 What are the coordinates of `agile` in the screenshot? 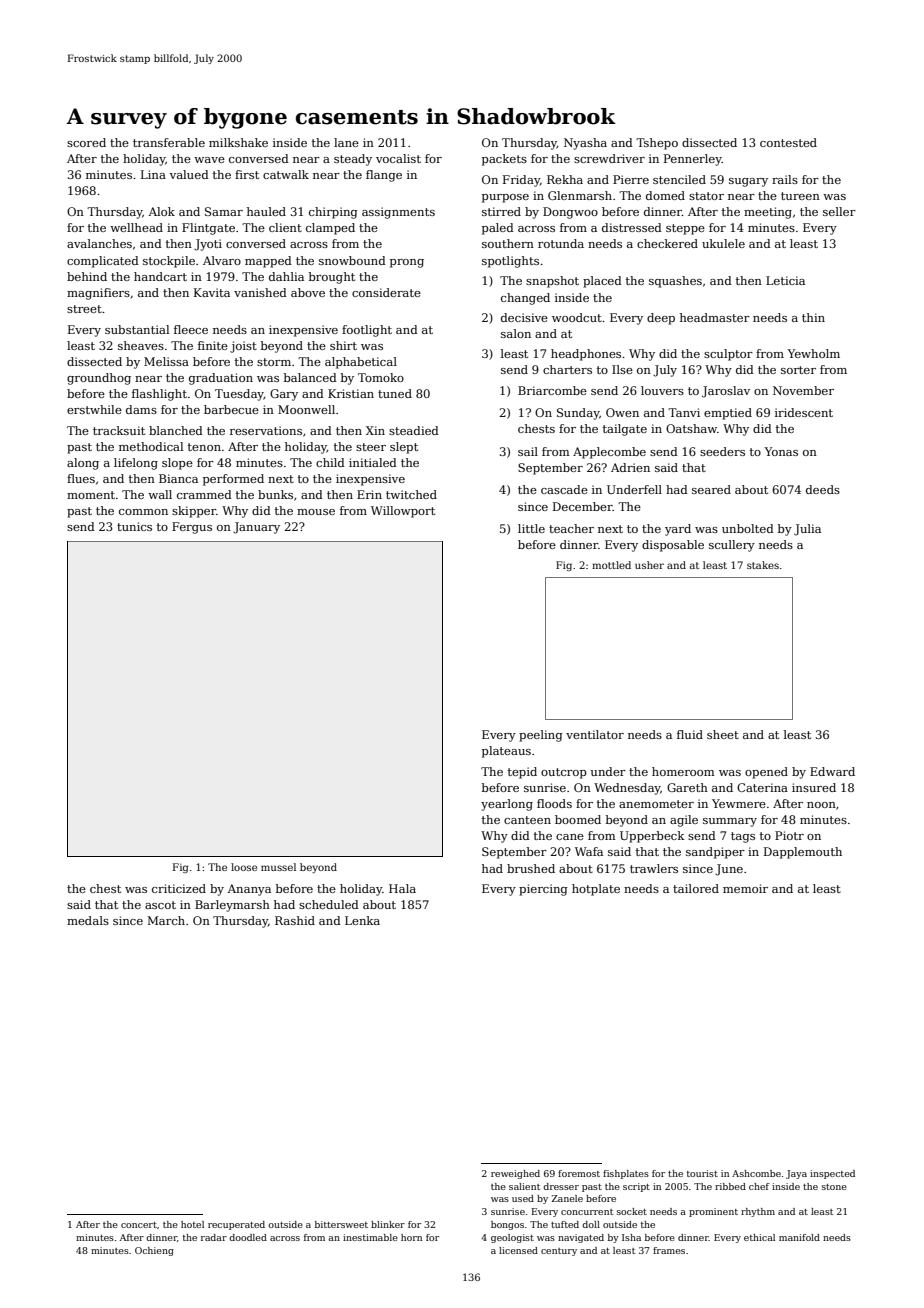 It's located at (684, 821).
